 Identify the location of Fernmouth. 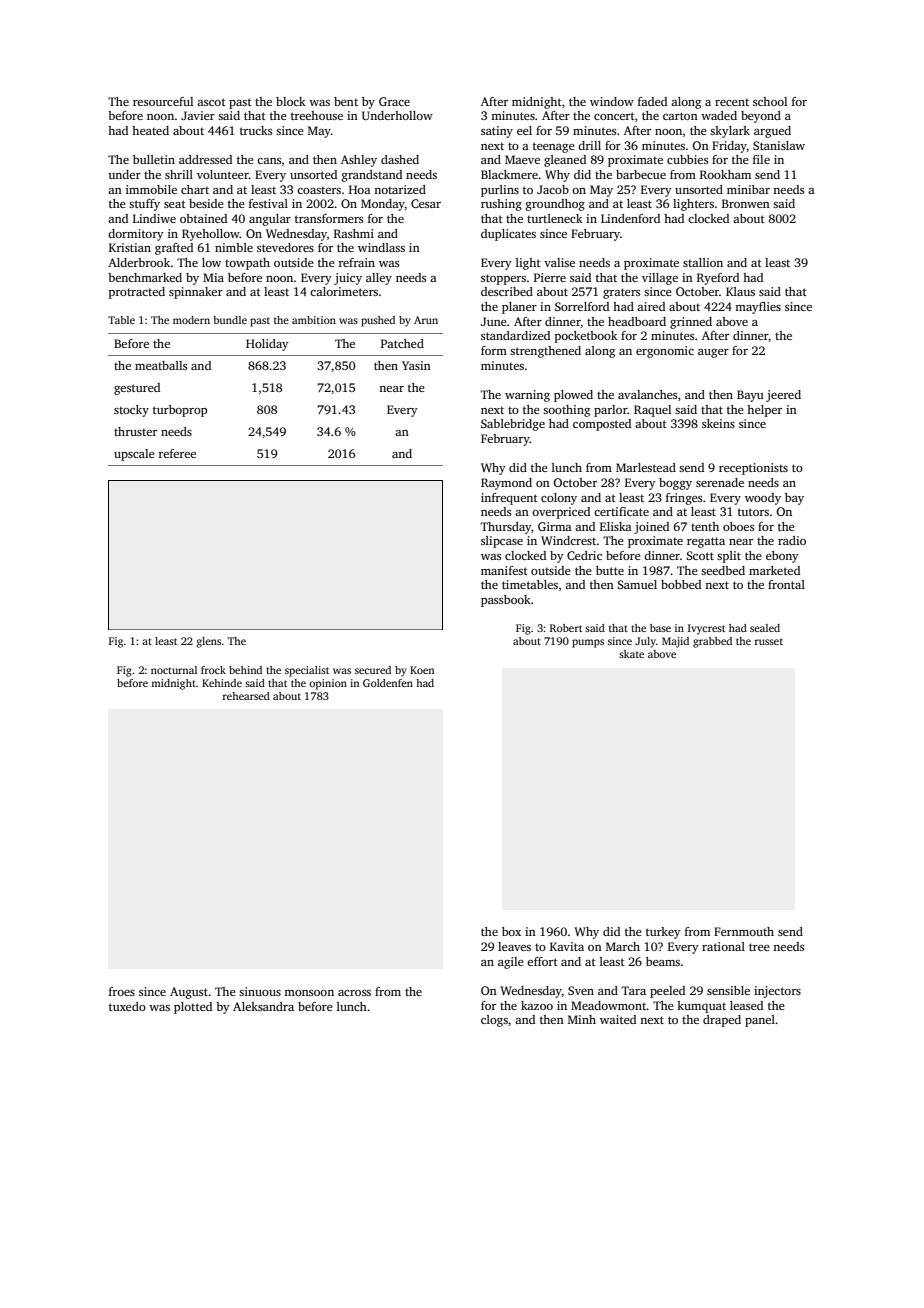
(744, 931).
